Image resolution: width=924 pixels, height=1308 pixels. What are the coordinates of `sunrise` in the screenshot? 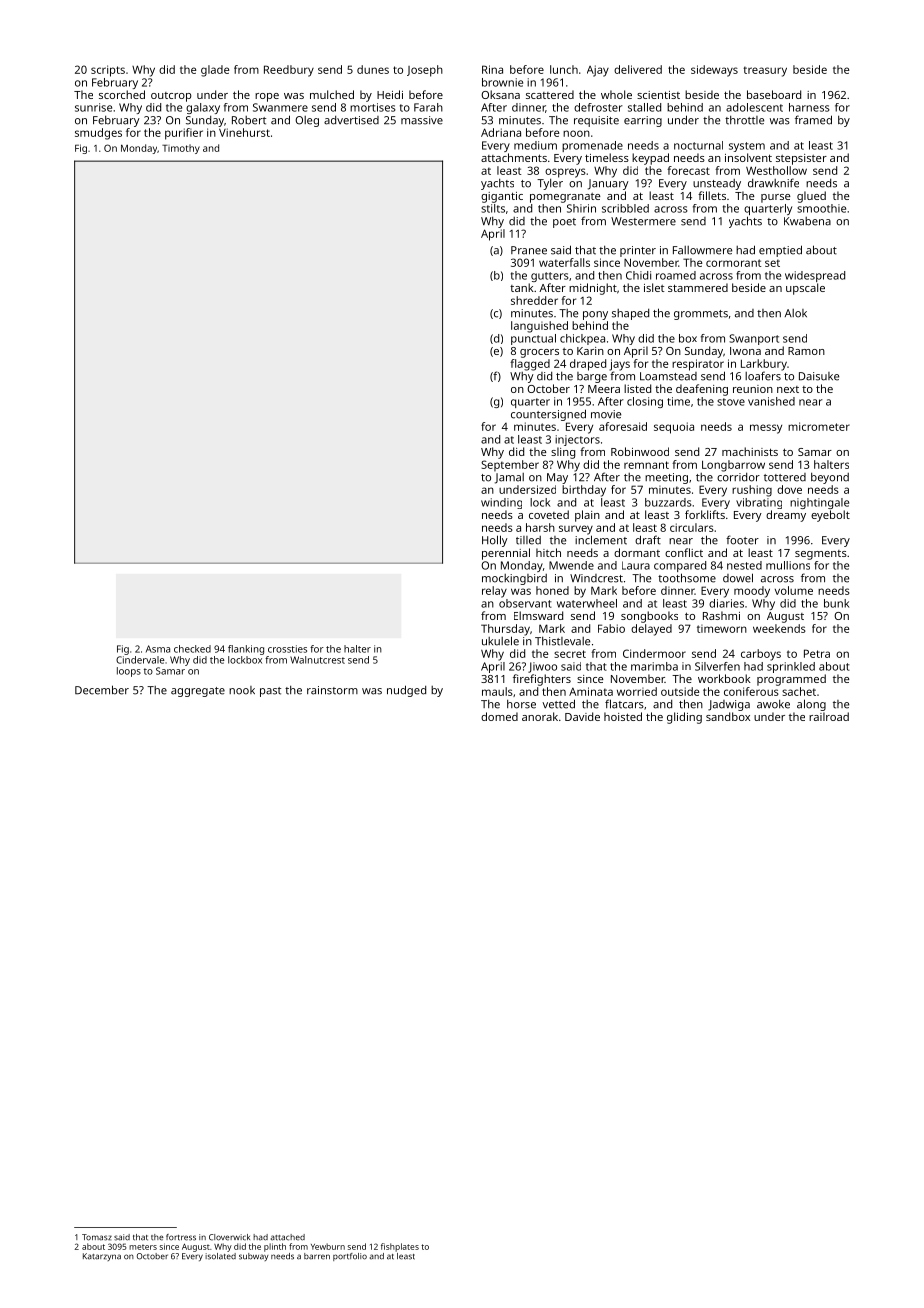 It's located at (93, 107).
